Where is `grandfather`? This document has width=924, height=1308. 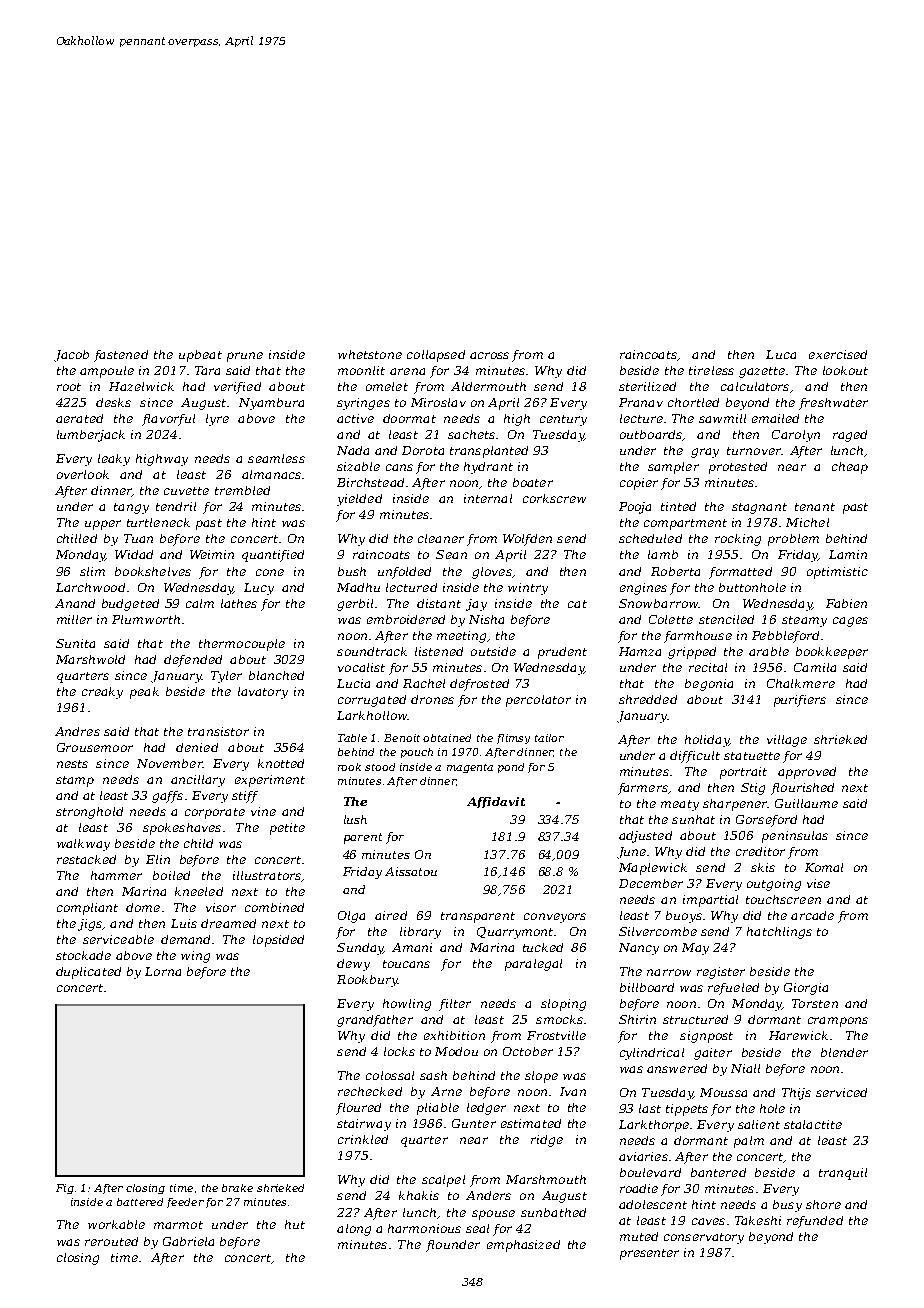 grandfather is located at coordinates (375, 1021).
